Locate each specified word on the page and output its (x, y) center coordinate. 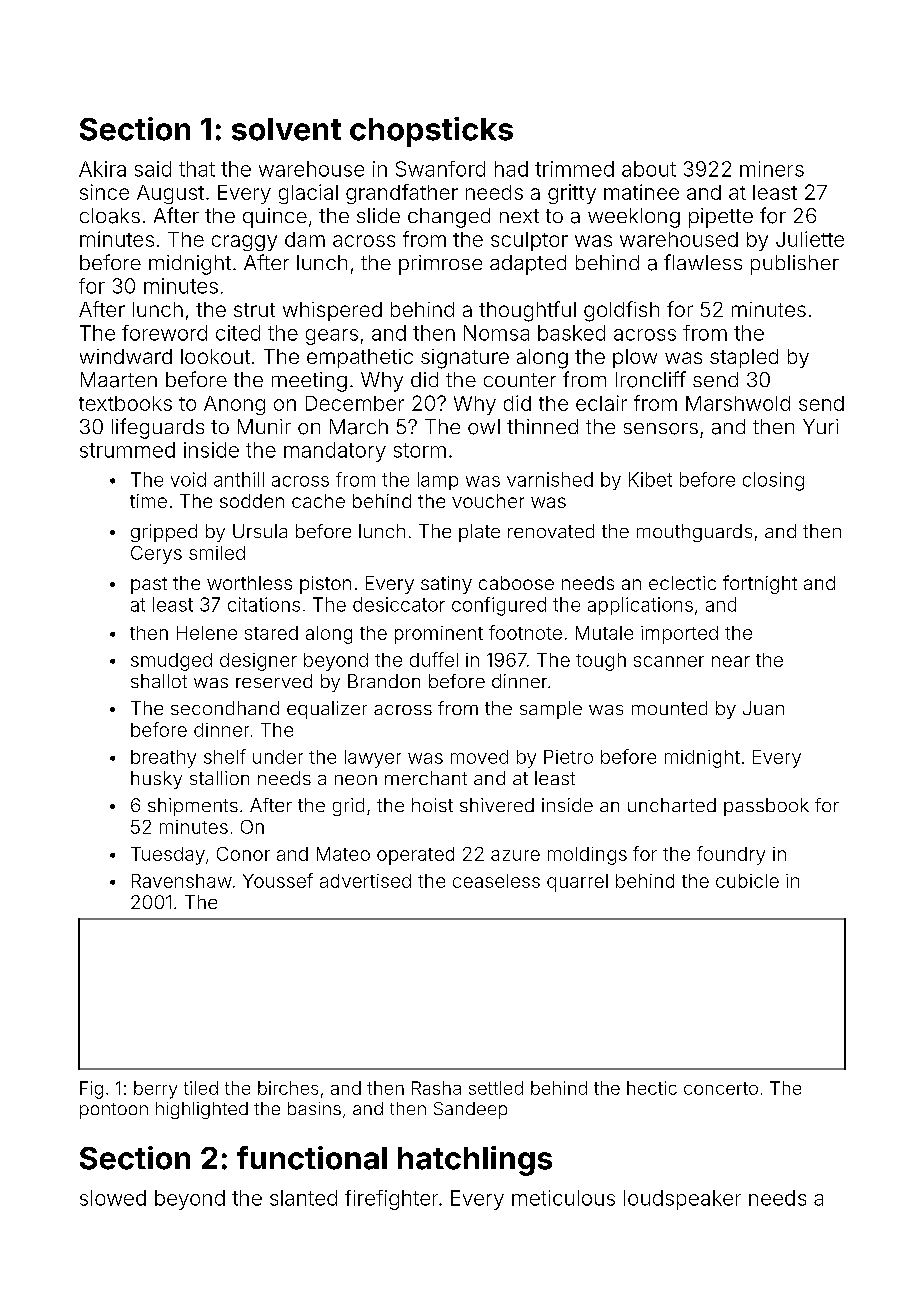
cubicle (747, 881)
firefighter (391, 1200)
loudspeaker (682, 1200)
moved (479, 757)
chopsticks (431, 132)
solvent (286, 129)
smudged (171, 662)
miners (772, 169)
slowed (113, 1198)
